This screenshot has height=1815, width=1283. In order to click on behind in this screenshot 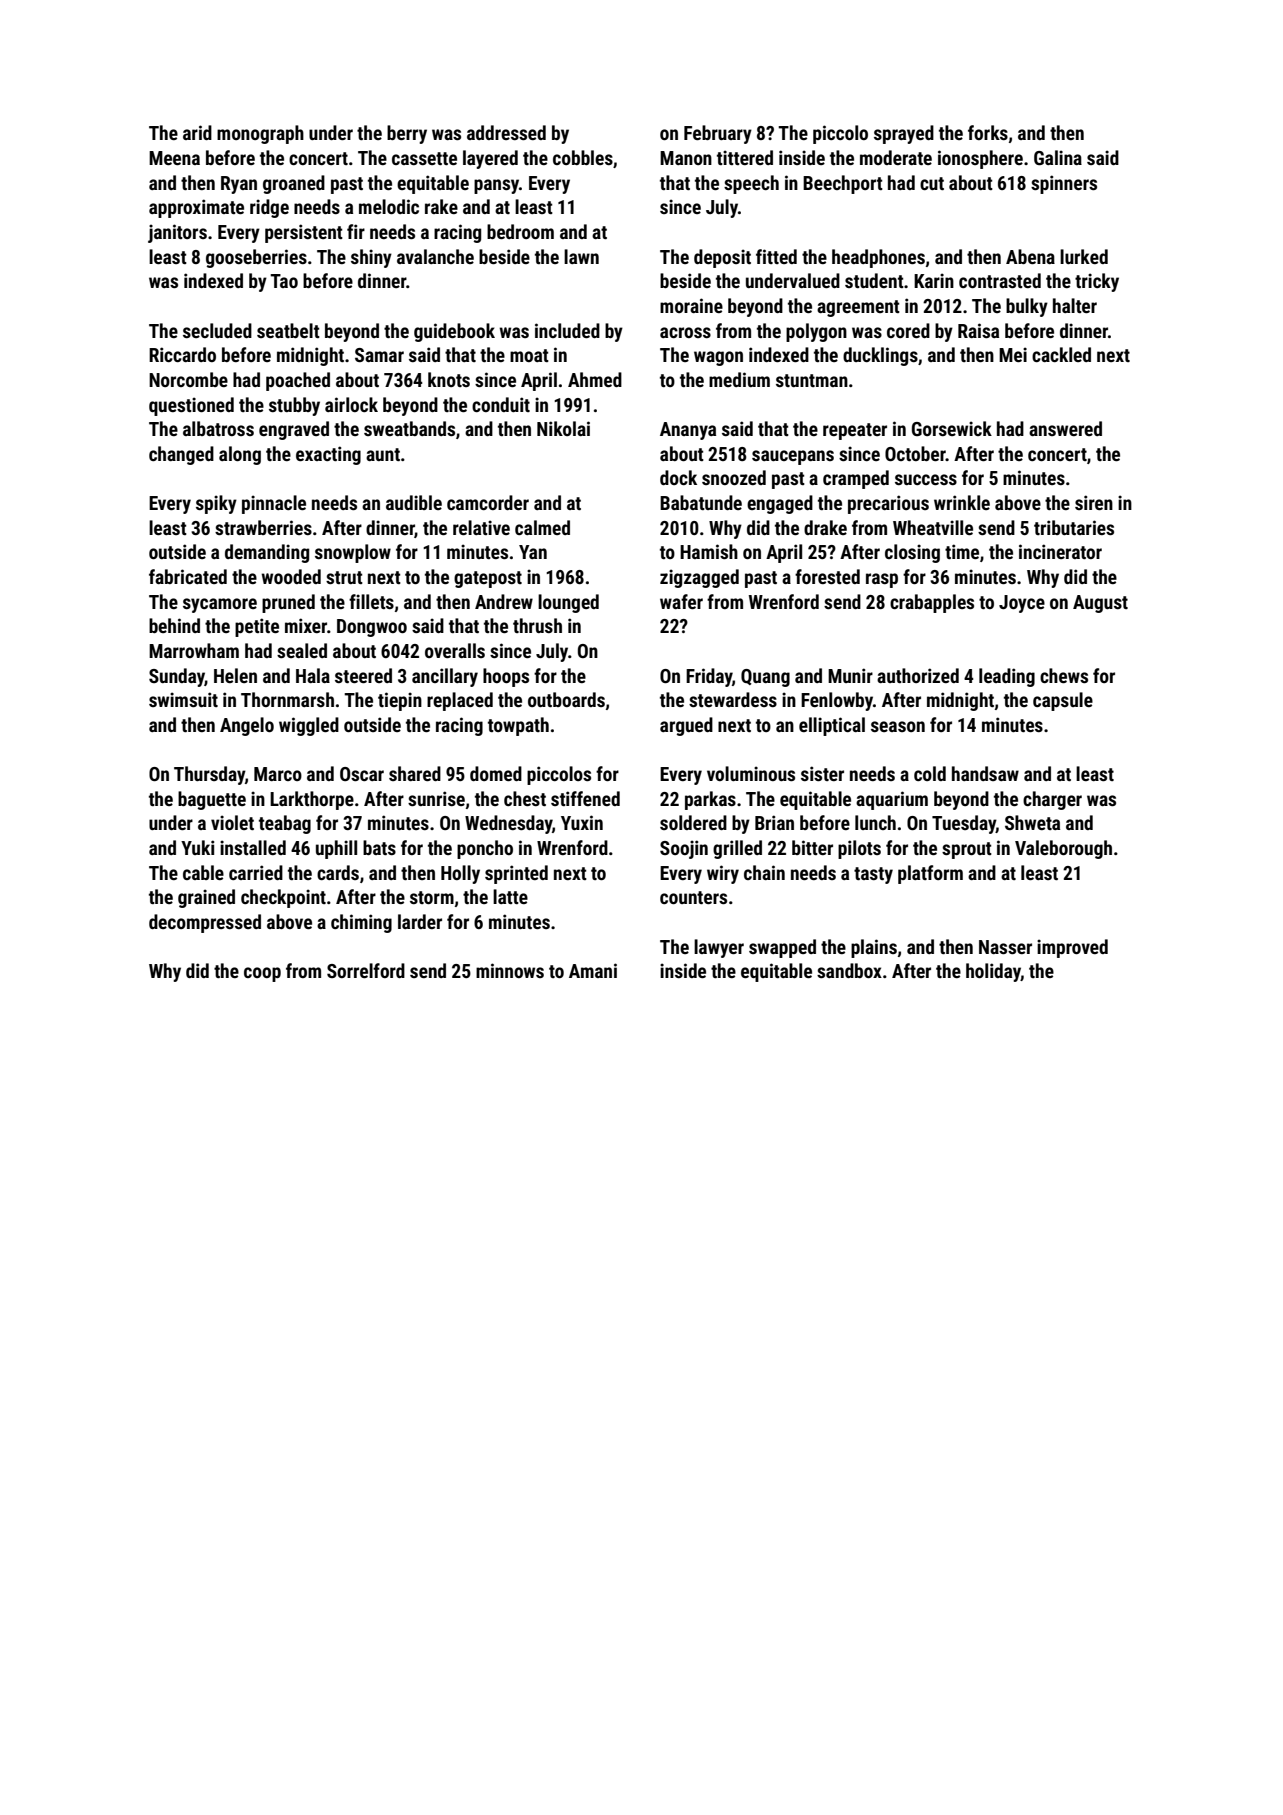, I will do `click(174, 625)`.
